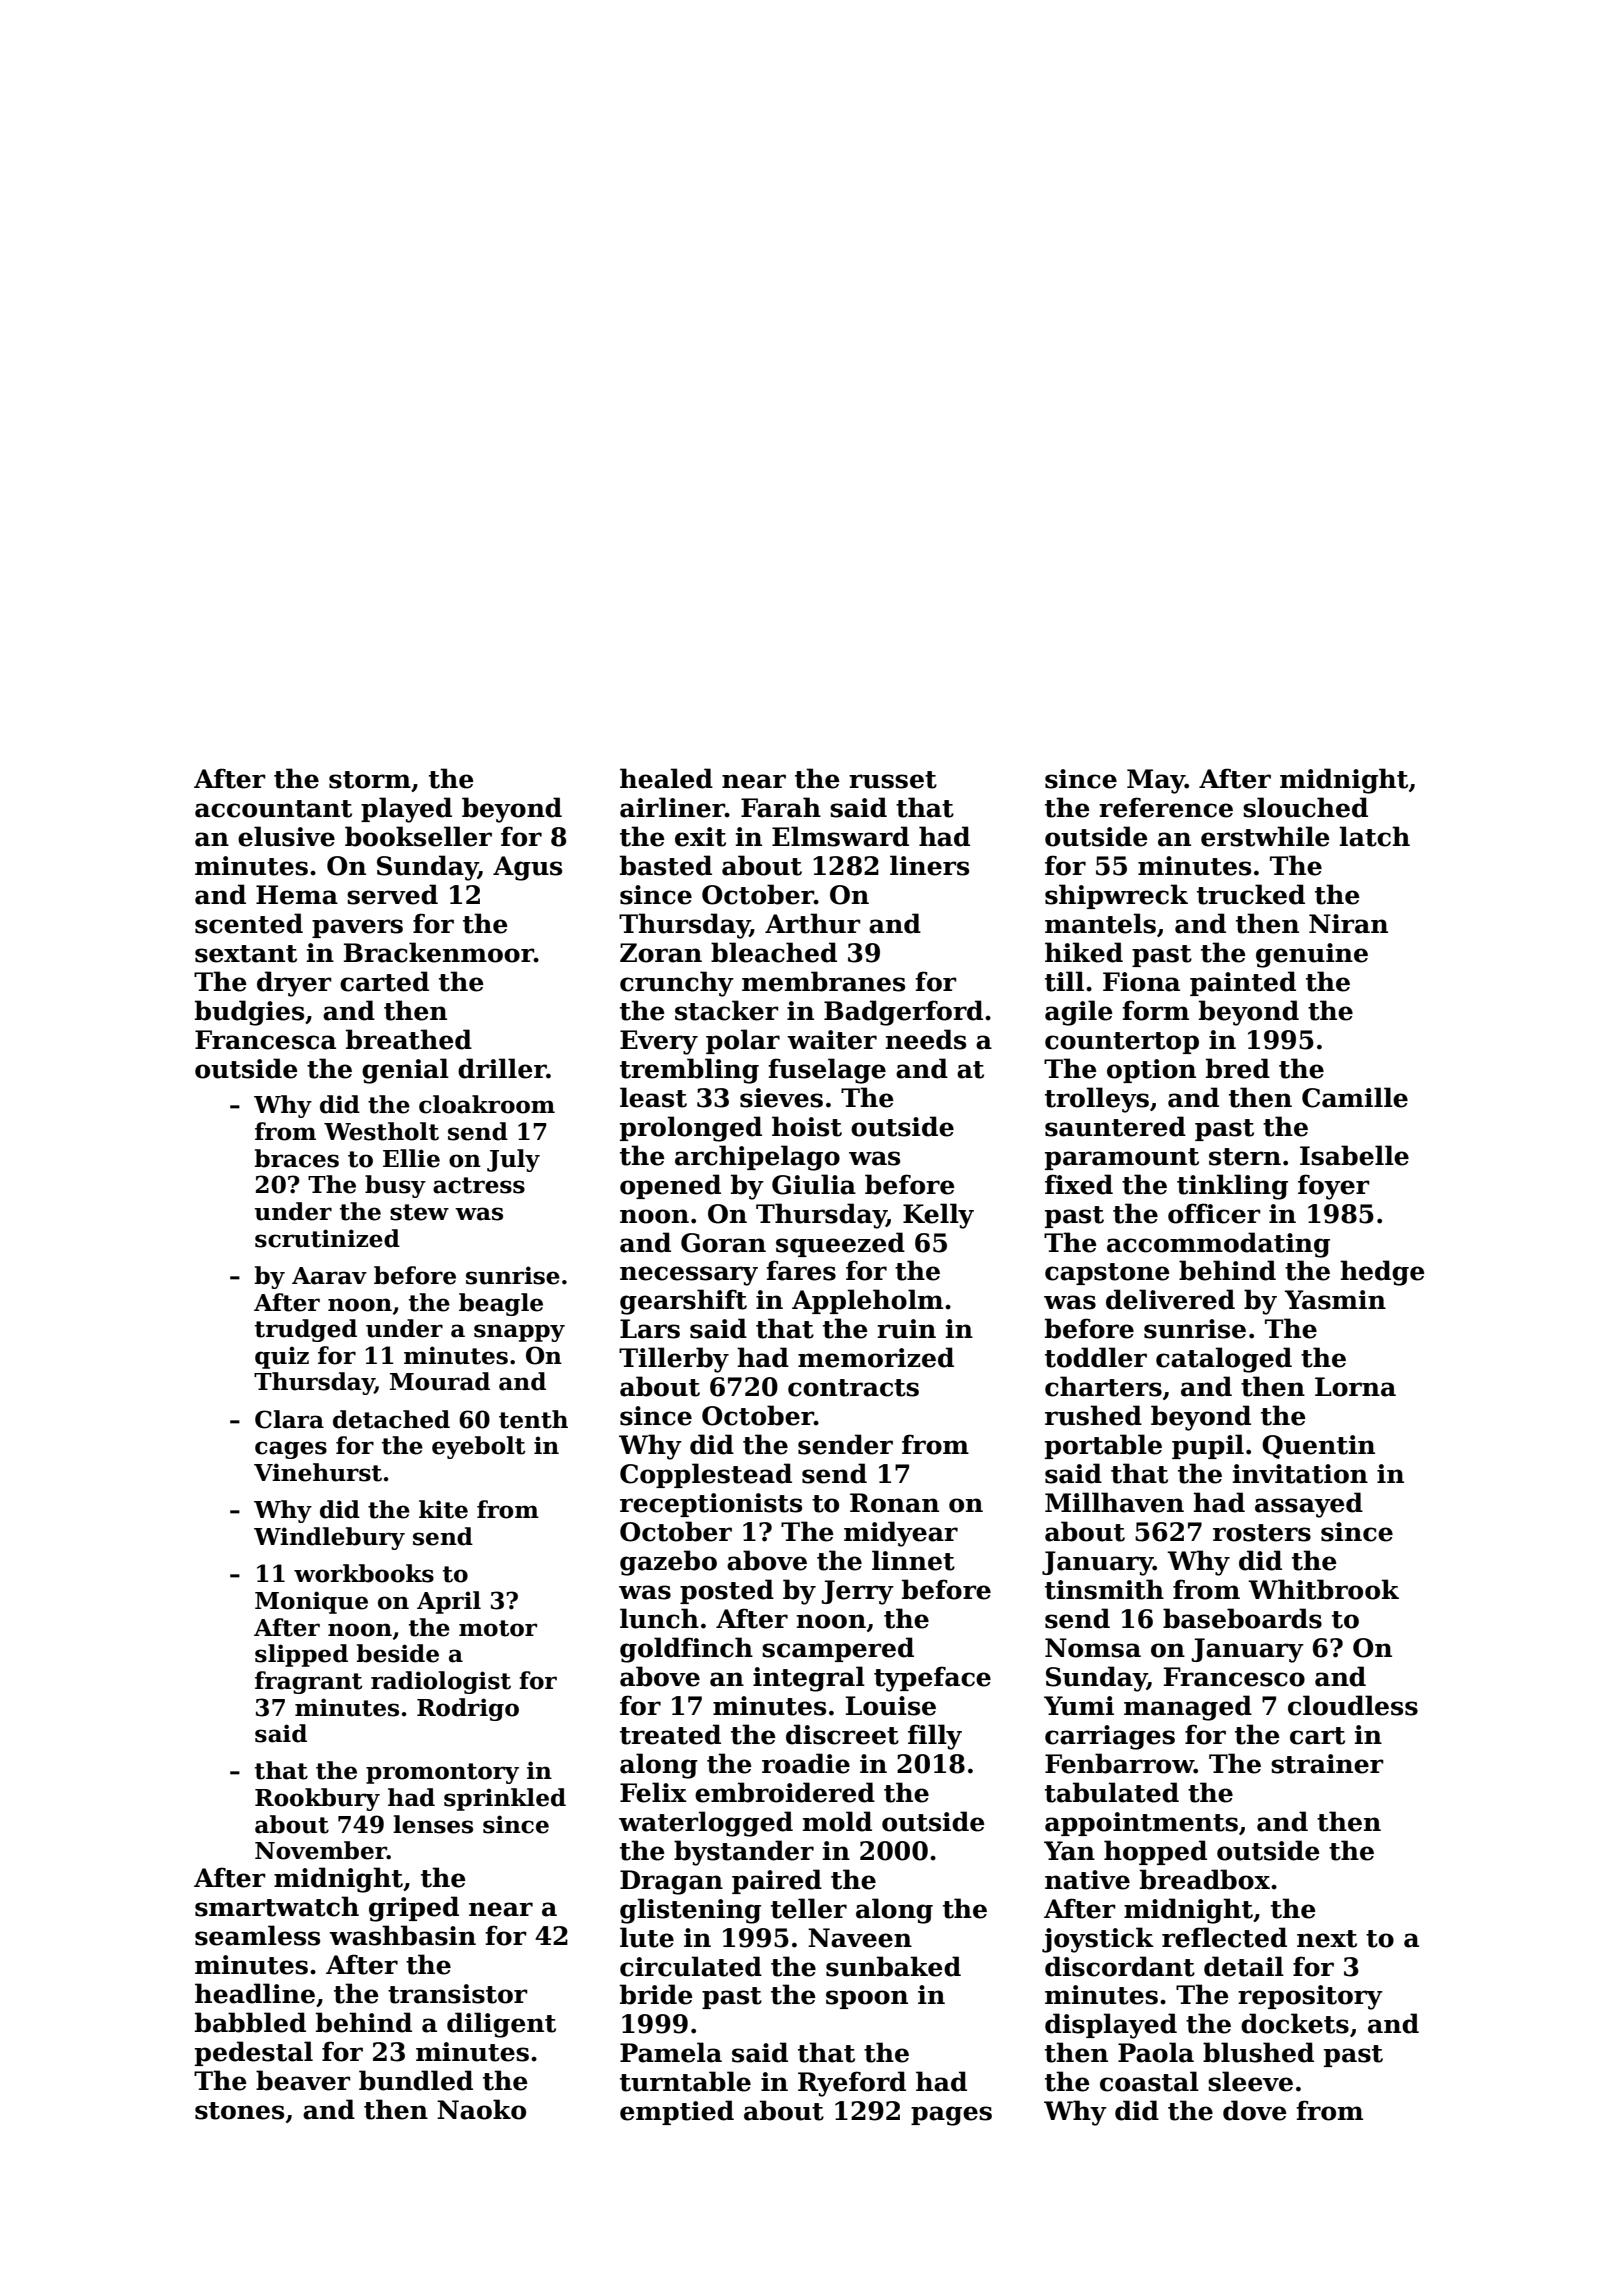  Describe the element at coordinates (1103, 1386) in the page. I see `charters` at that location.
